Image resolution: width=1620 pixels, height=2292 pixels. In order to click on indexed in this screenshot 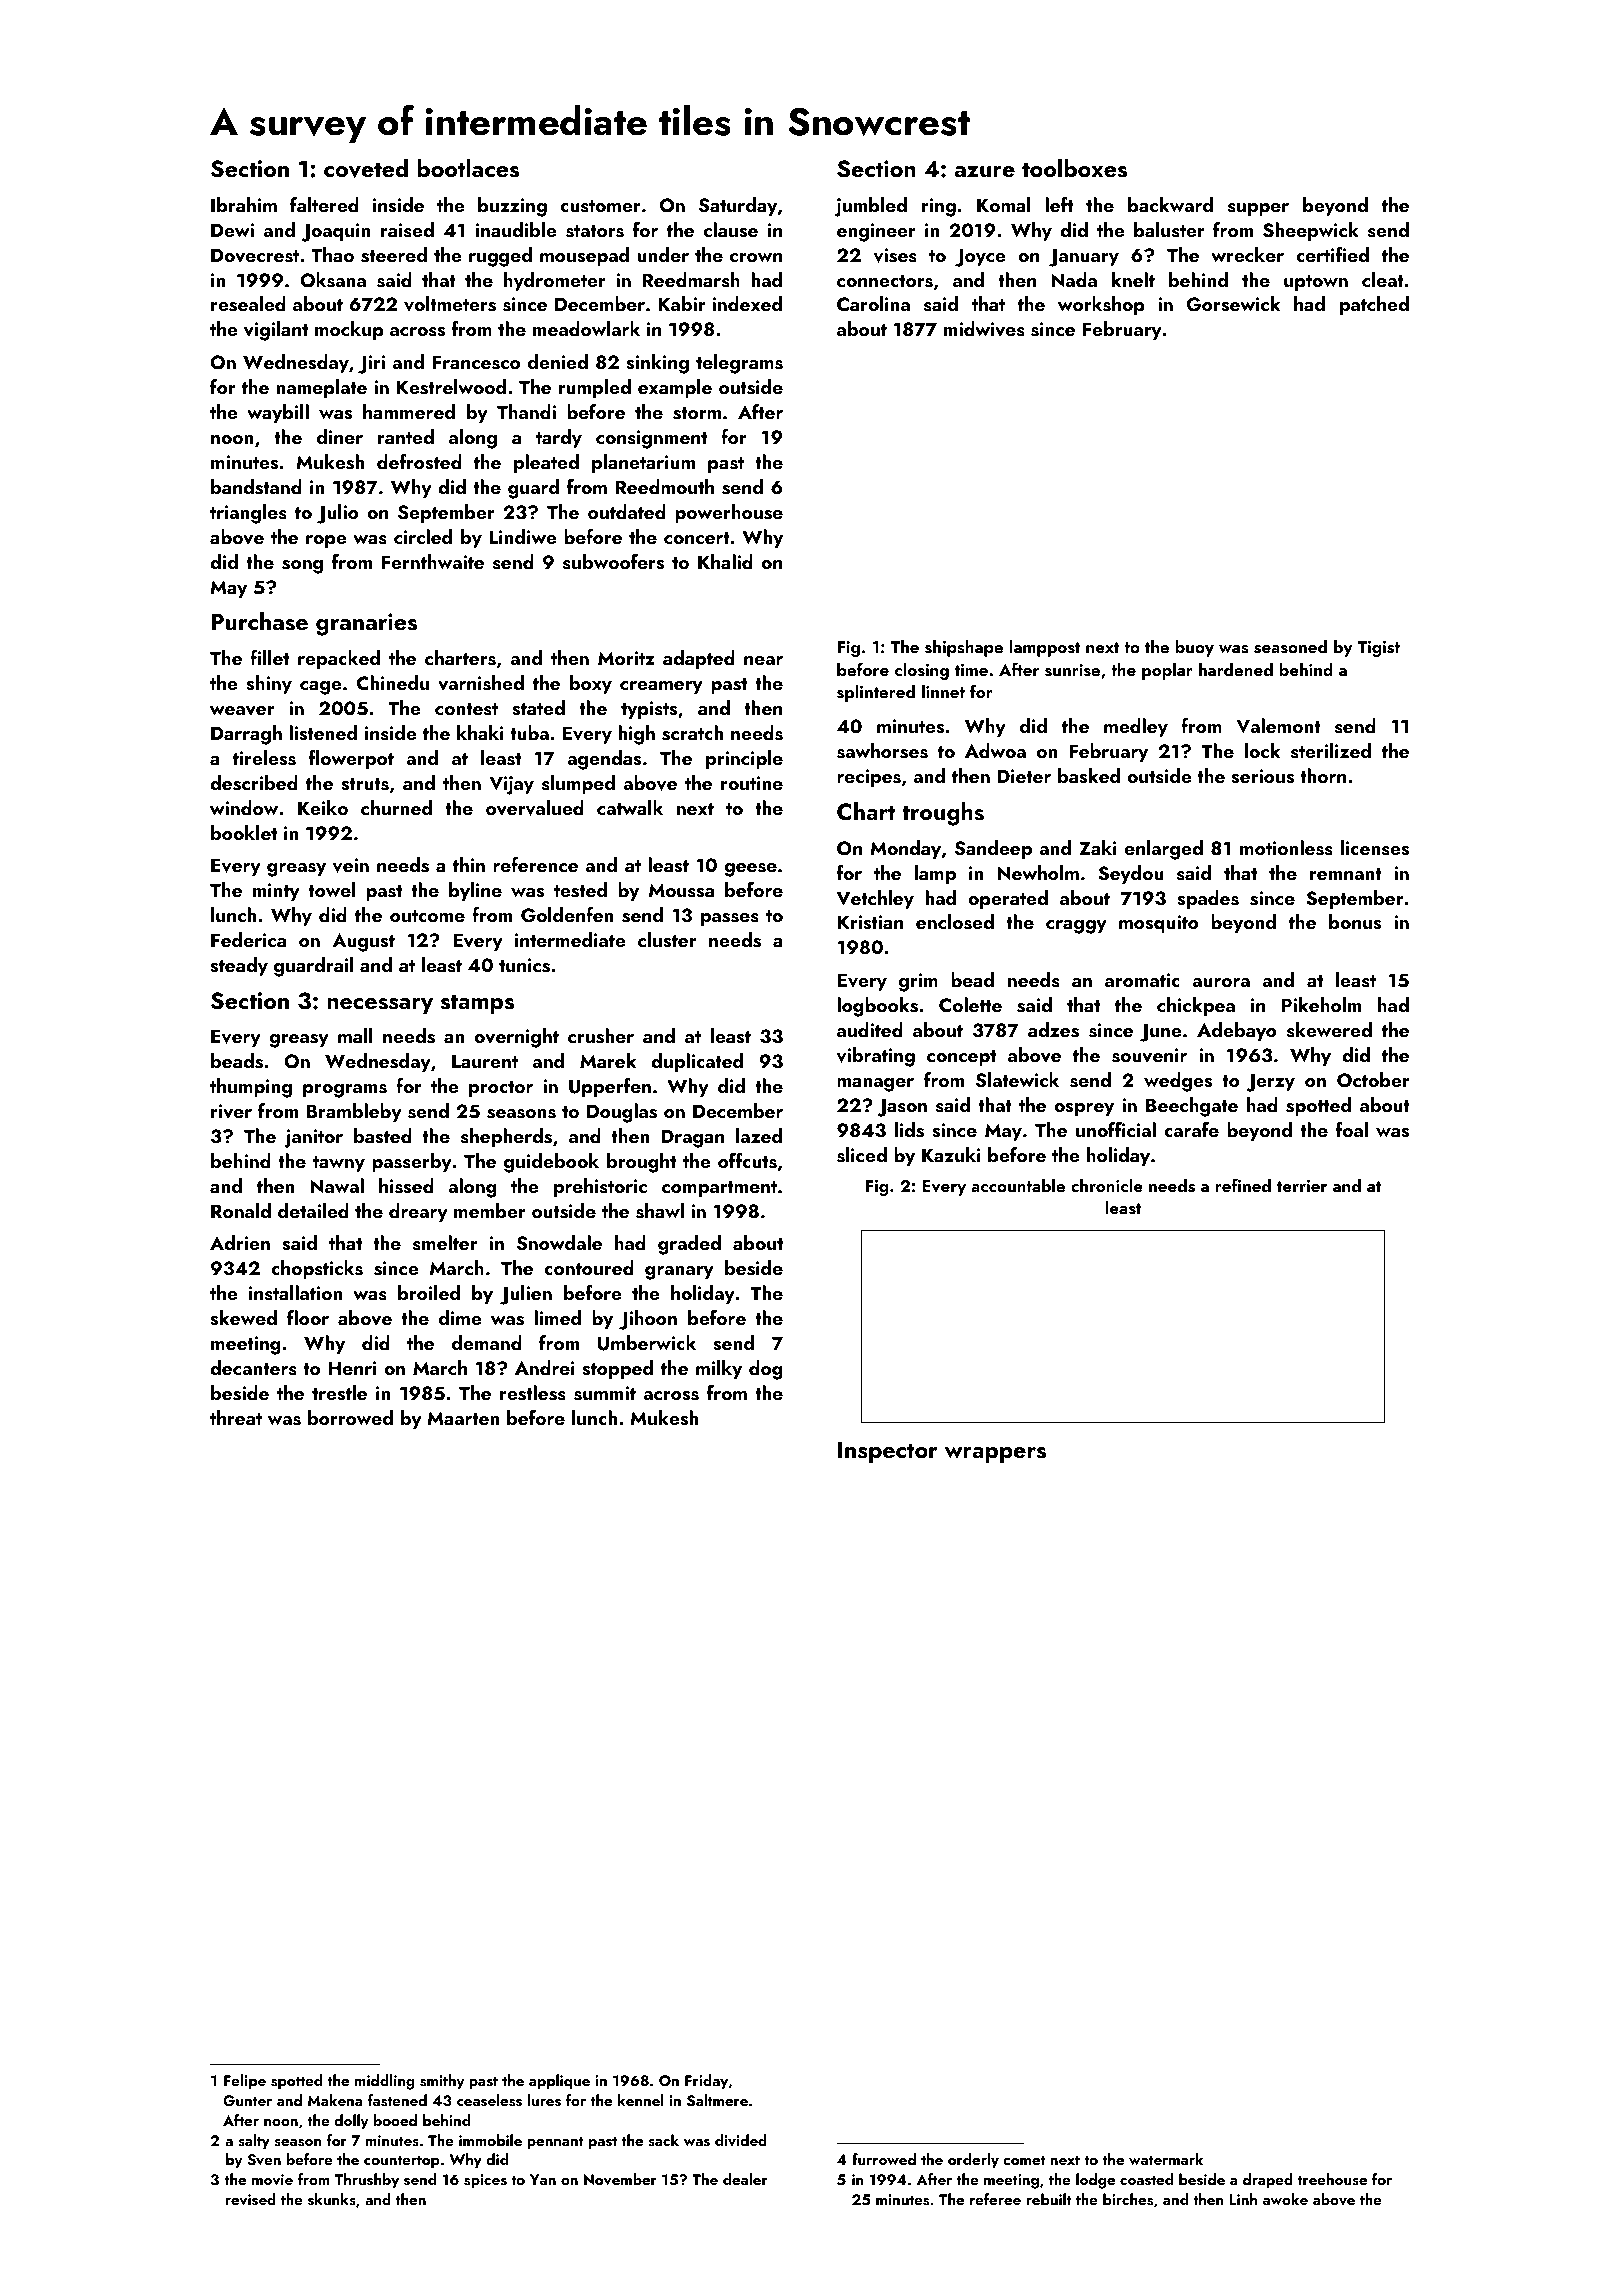, I will do `click(747, 303)`.
